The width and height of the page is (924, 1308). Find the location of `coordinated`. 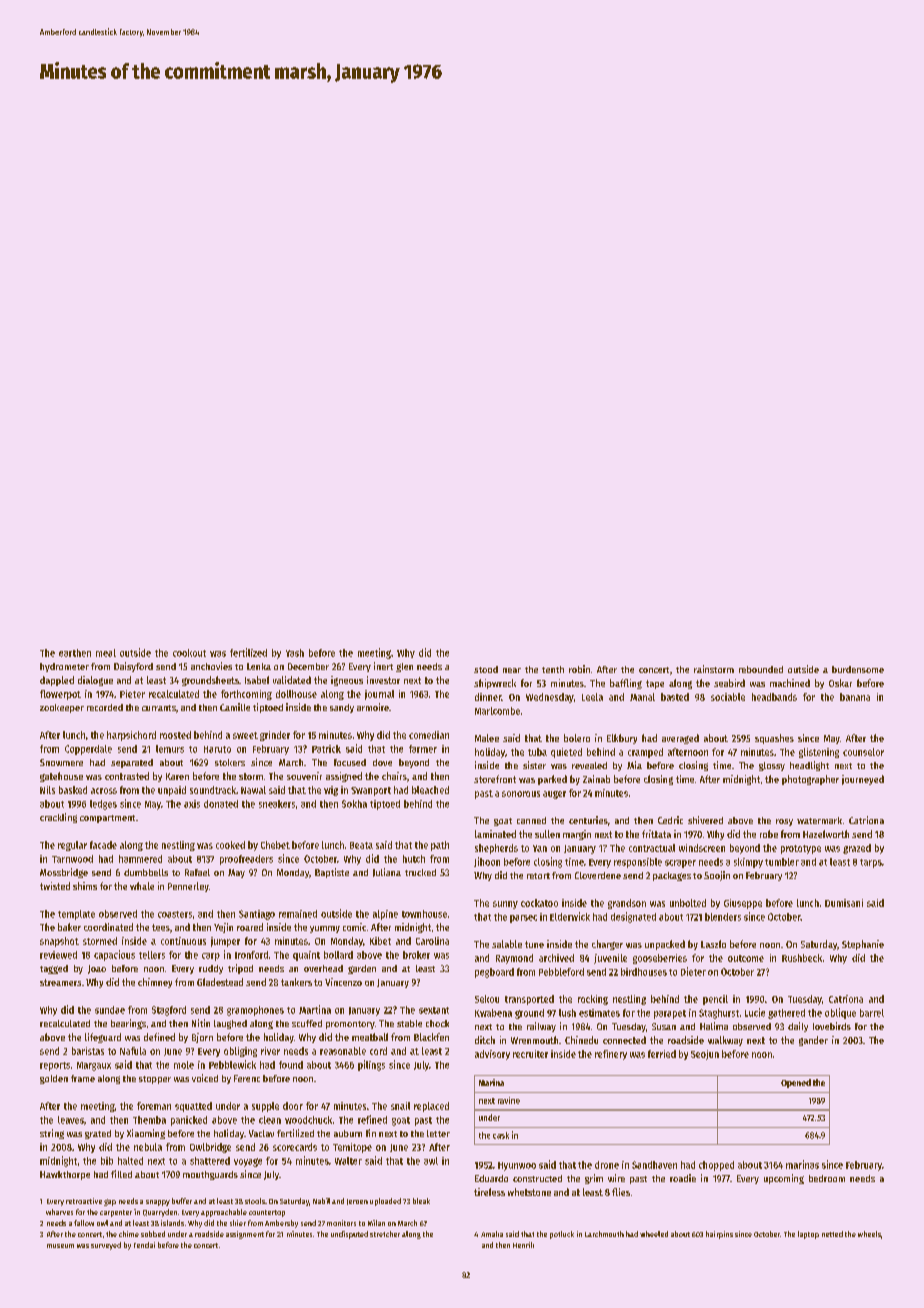

coordinated is located at coordinates (108, 927).
